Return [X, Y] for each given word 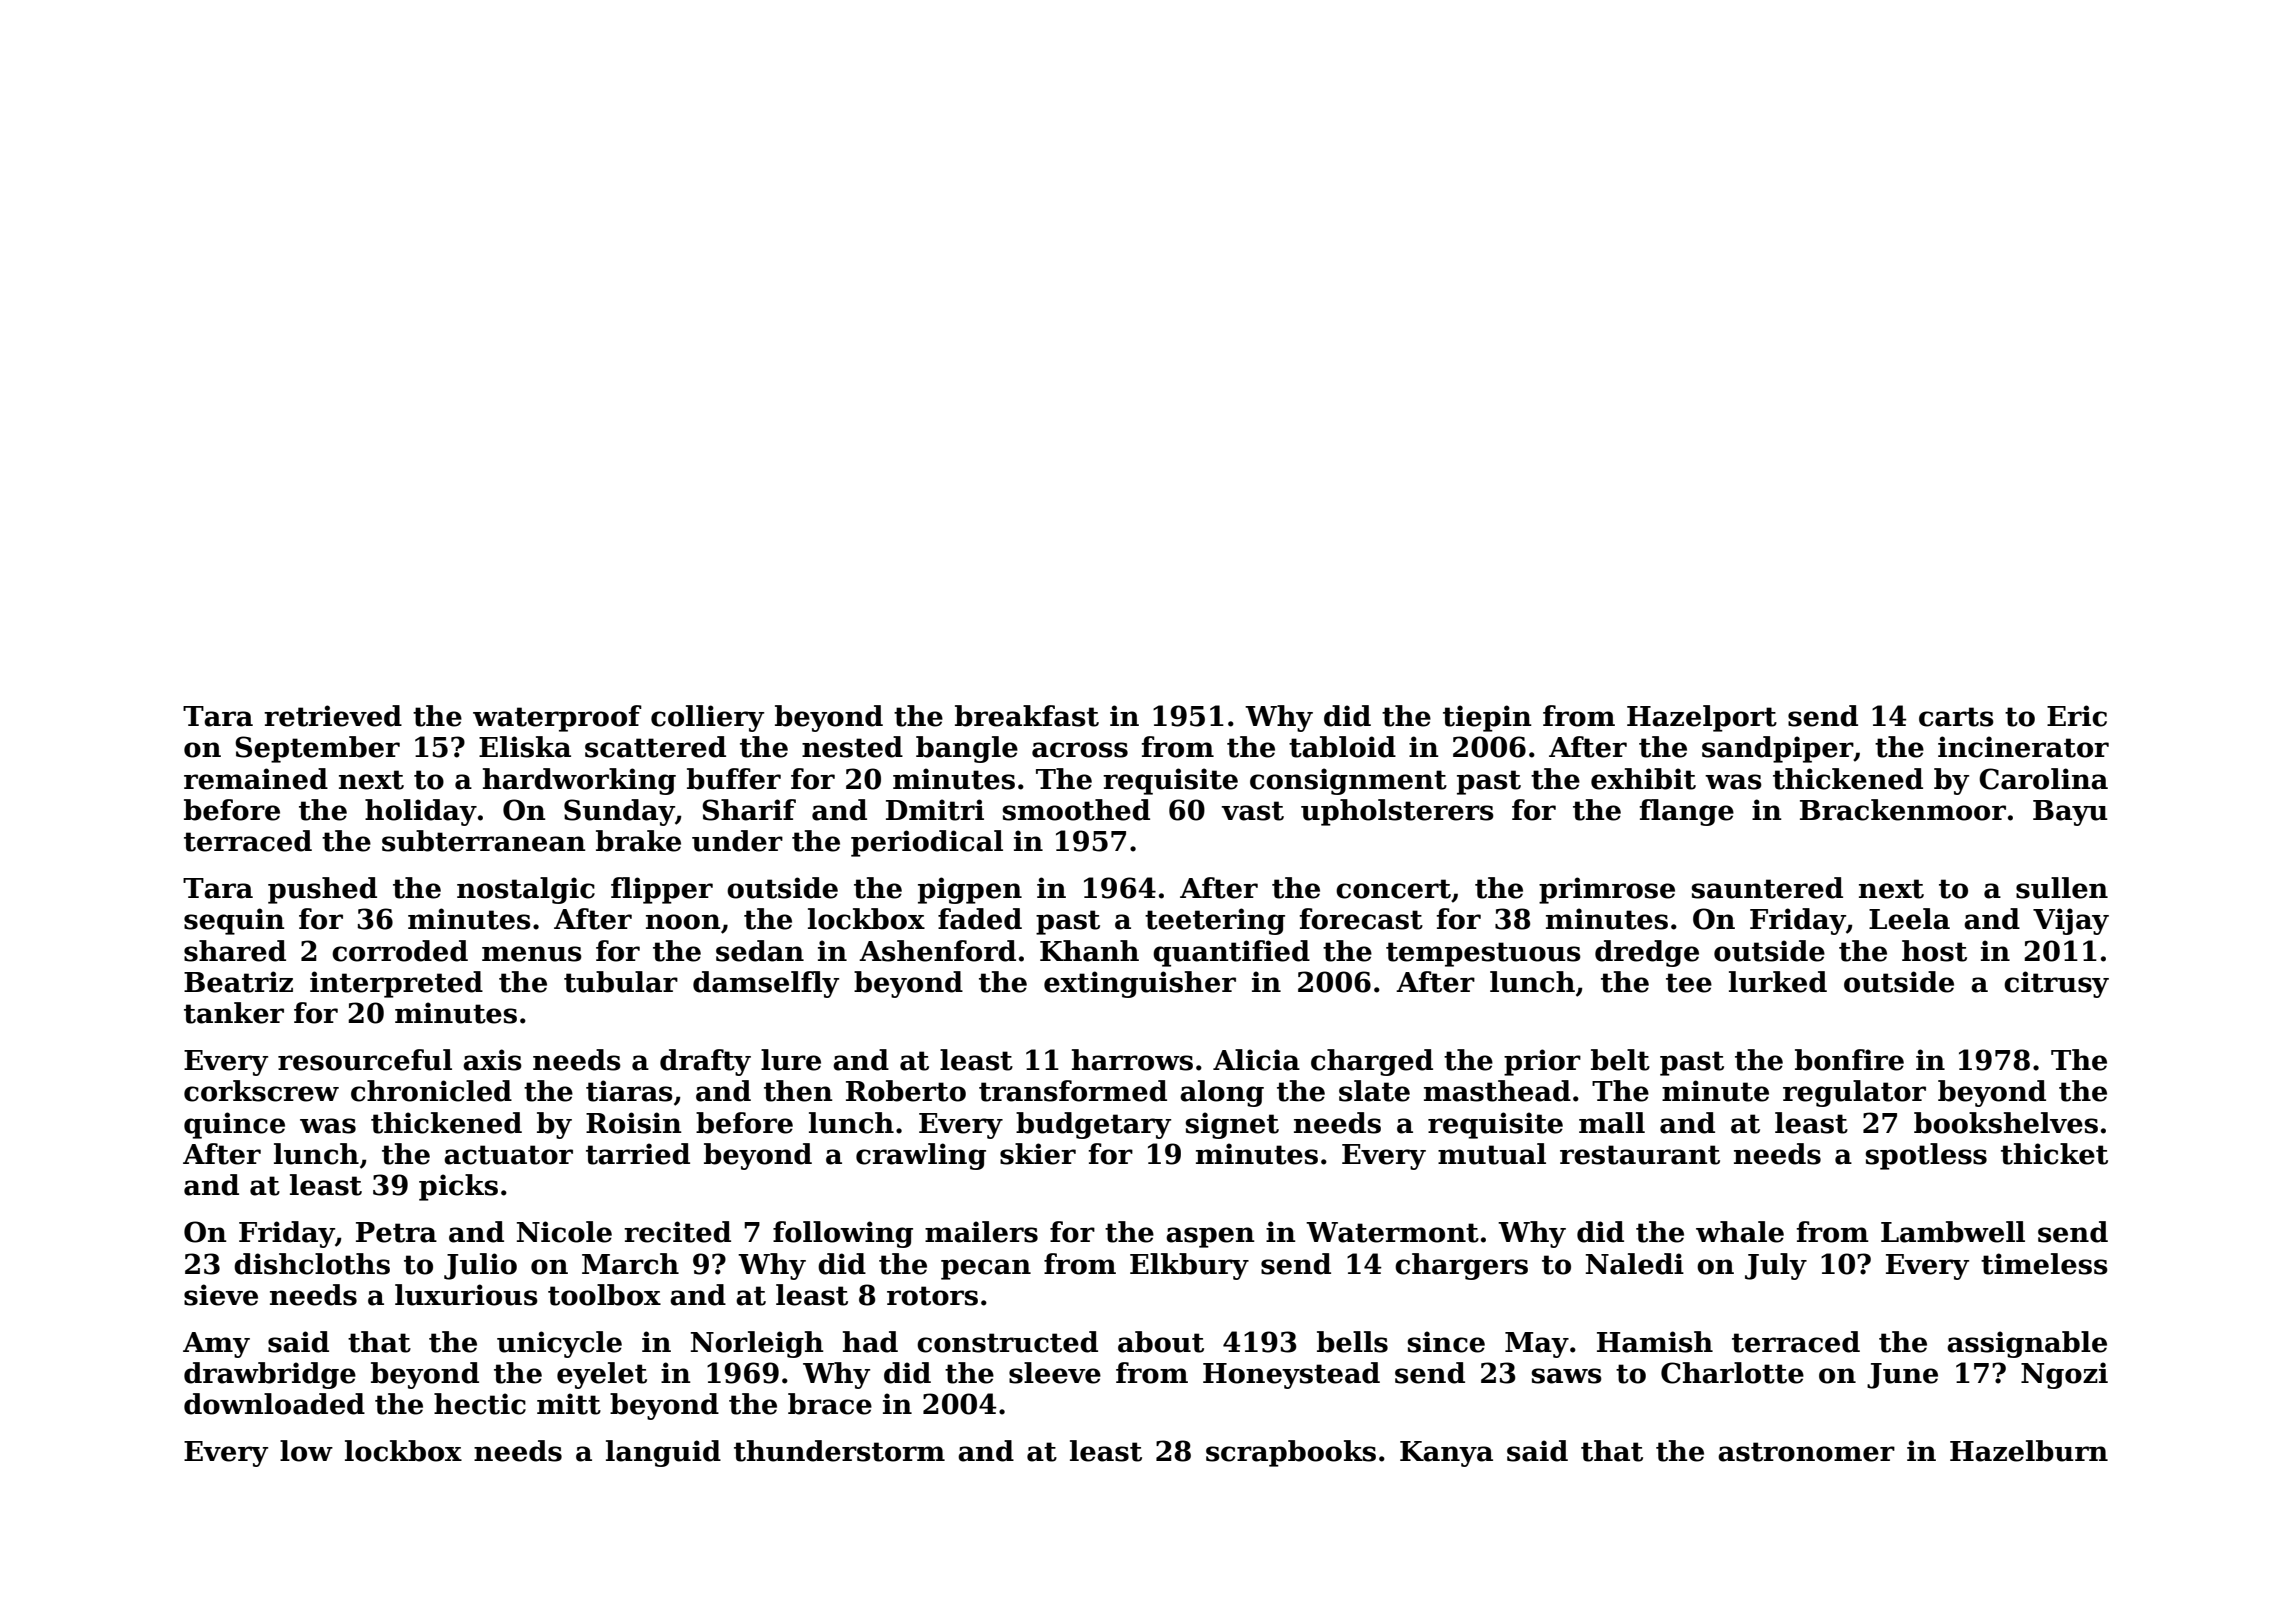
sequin [234, 921]
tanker [234, 1013]
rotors [932, 1296]
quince [234, 1125]
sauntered [1767, 888]
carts [1956, 717]
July [1776, 1266]
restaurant [1640, 1155]
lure [791, 1060]
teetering [1215, 921]
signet [1232, 1125]
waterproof [557, 718]
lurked [1778, 982]
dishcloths [312, 1264]
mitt [569, 1404]
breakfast [1027, 716]
